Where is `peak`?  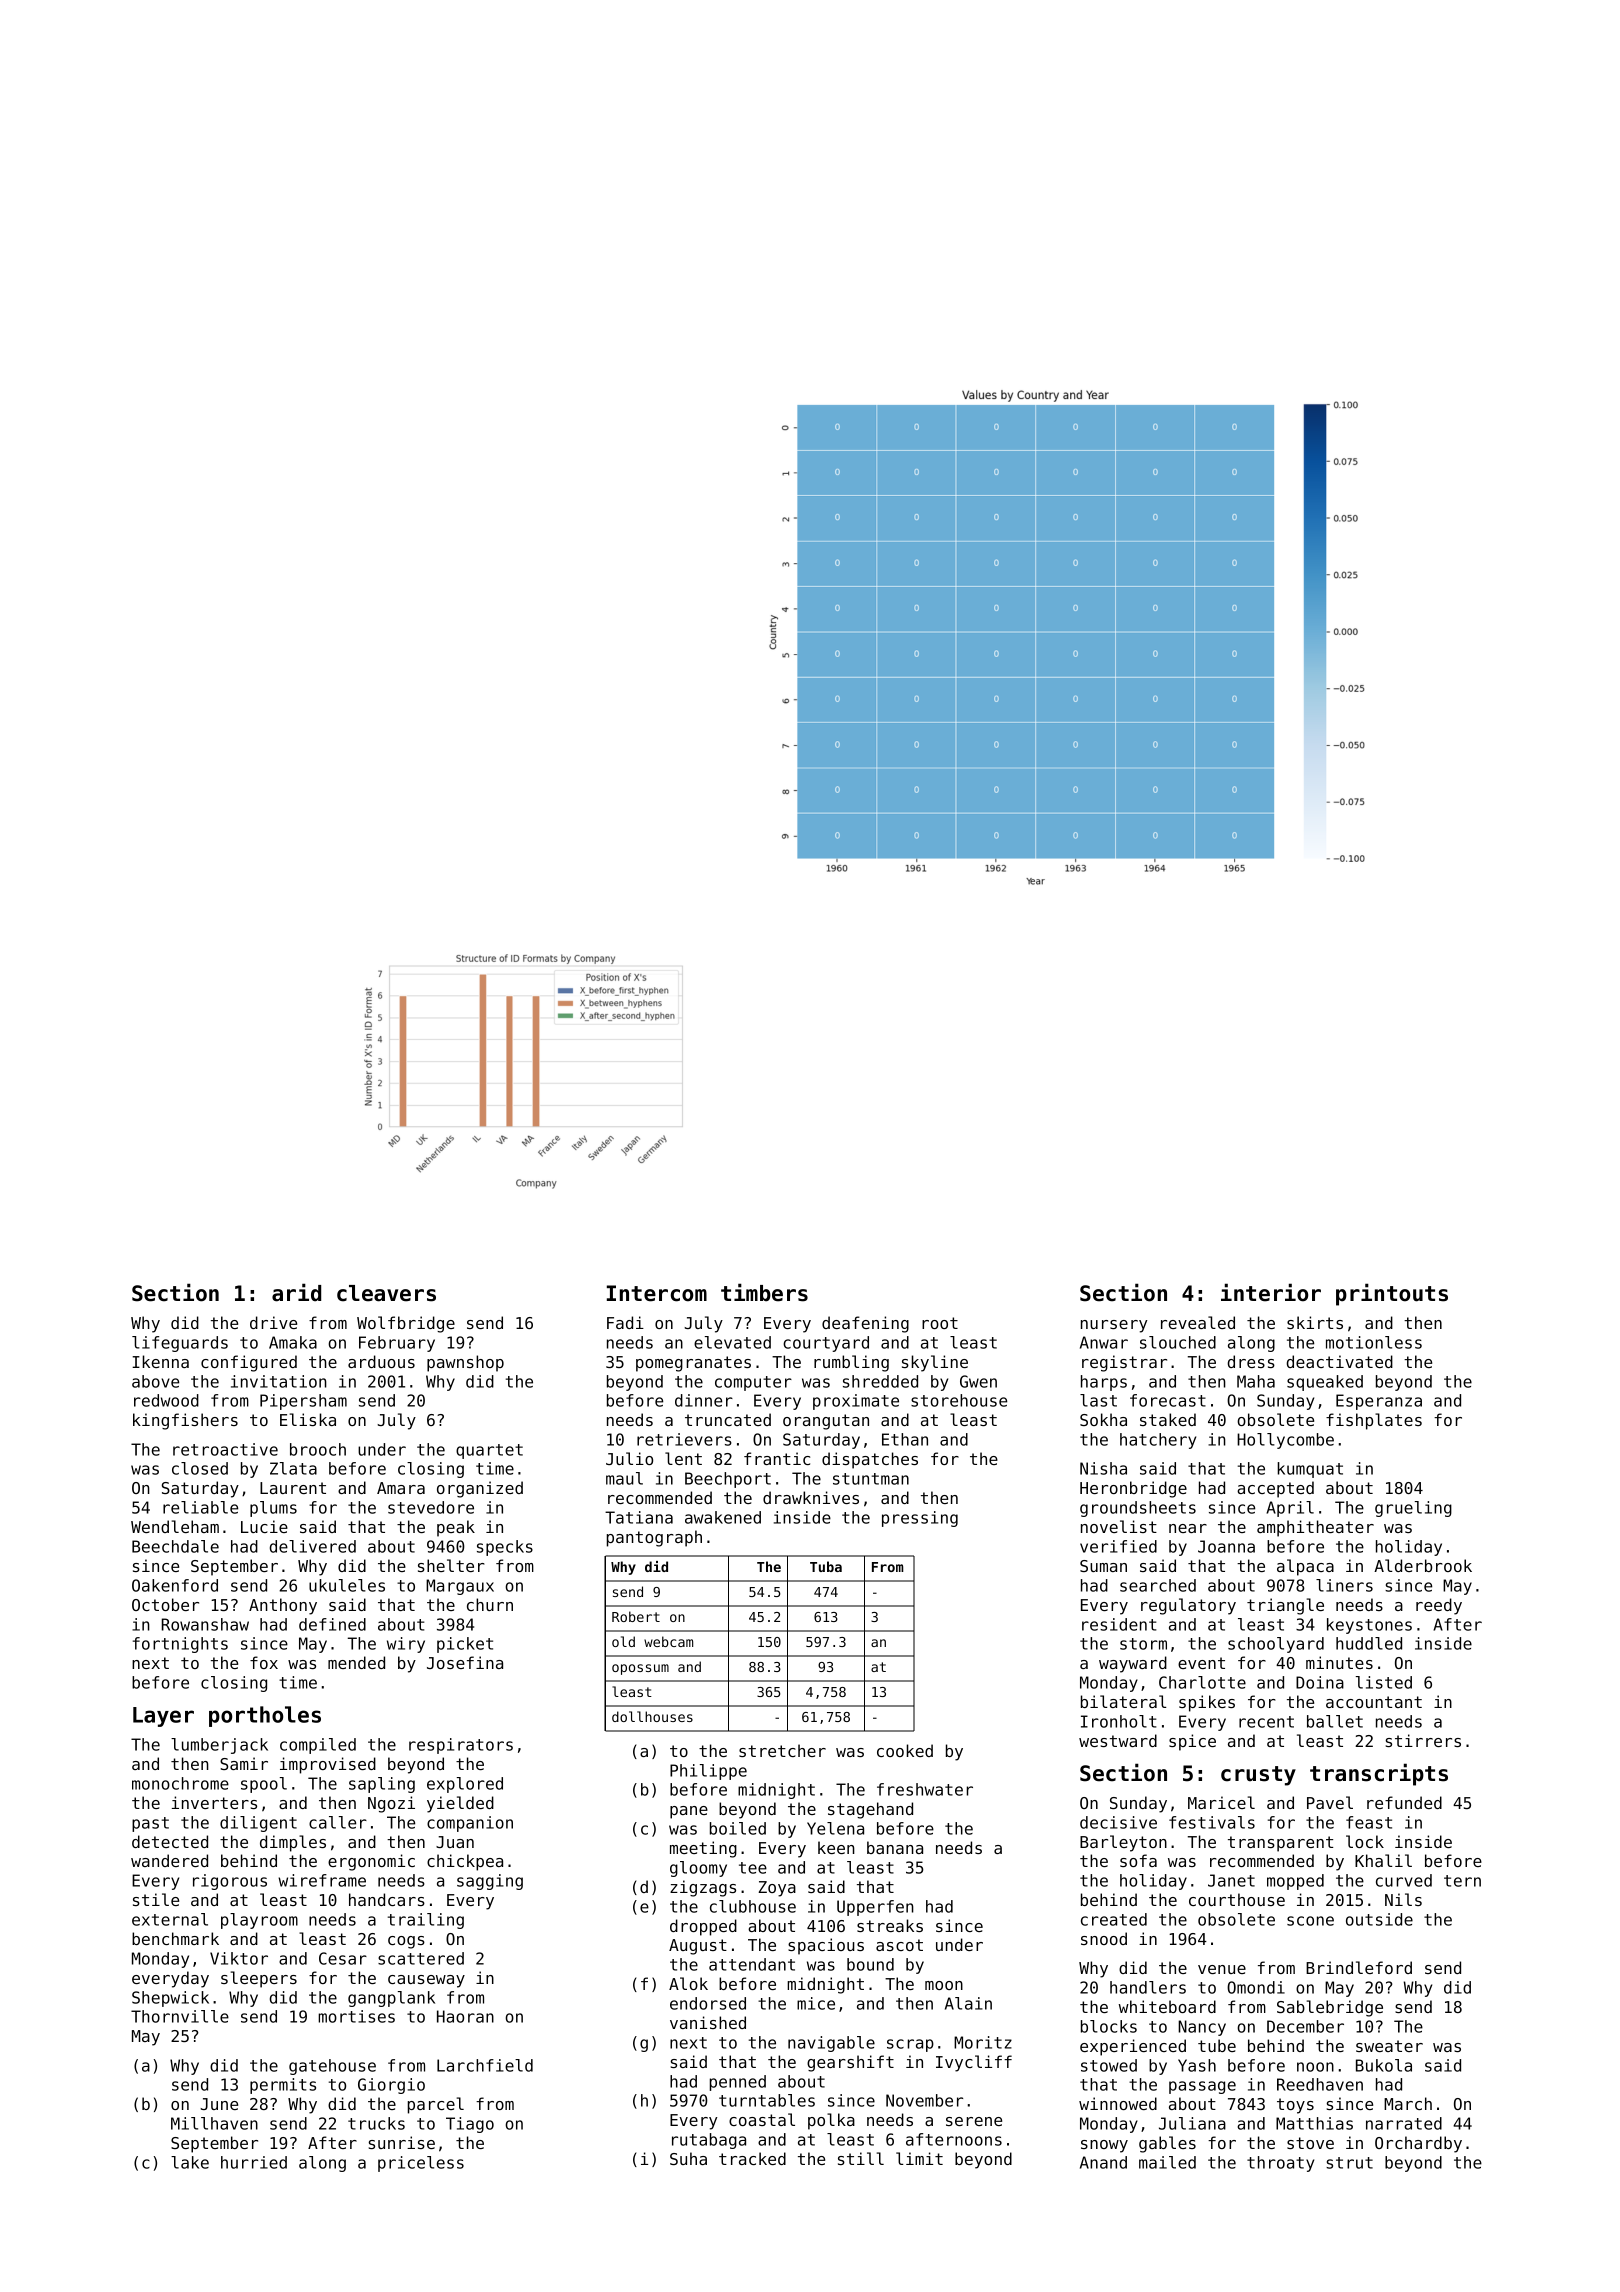
peak is located at coordinates (456, 1528).
